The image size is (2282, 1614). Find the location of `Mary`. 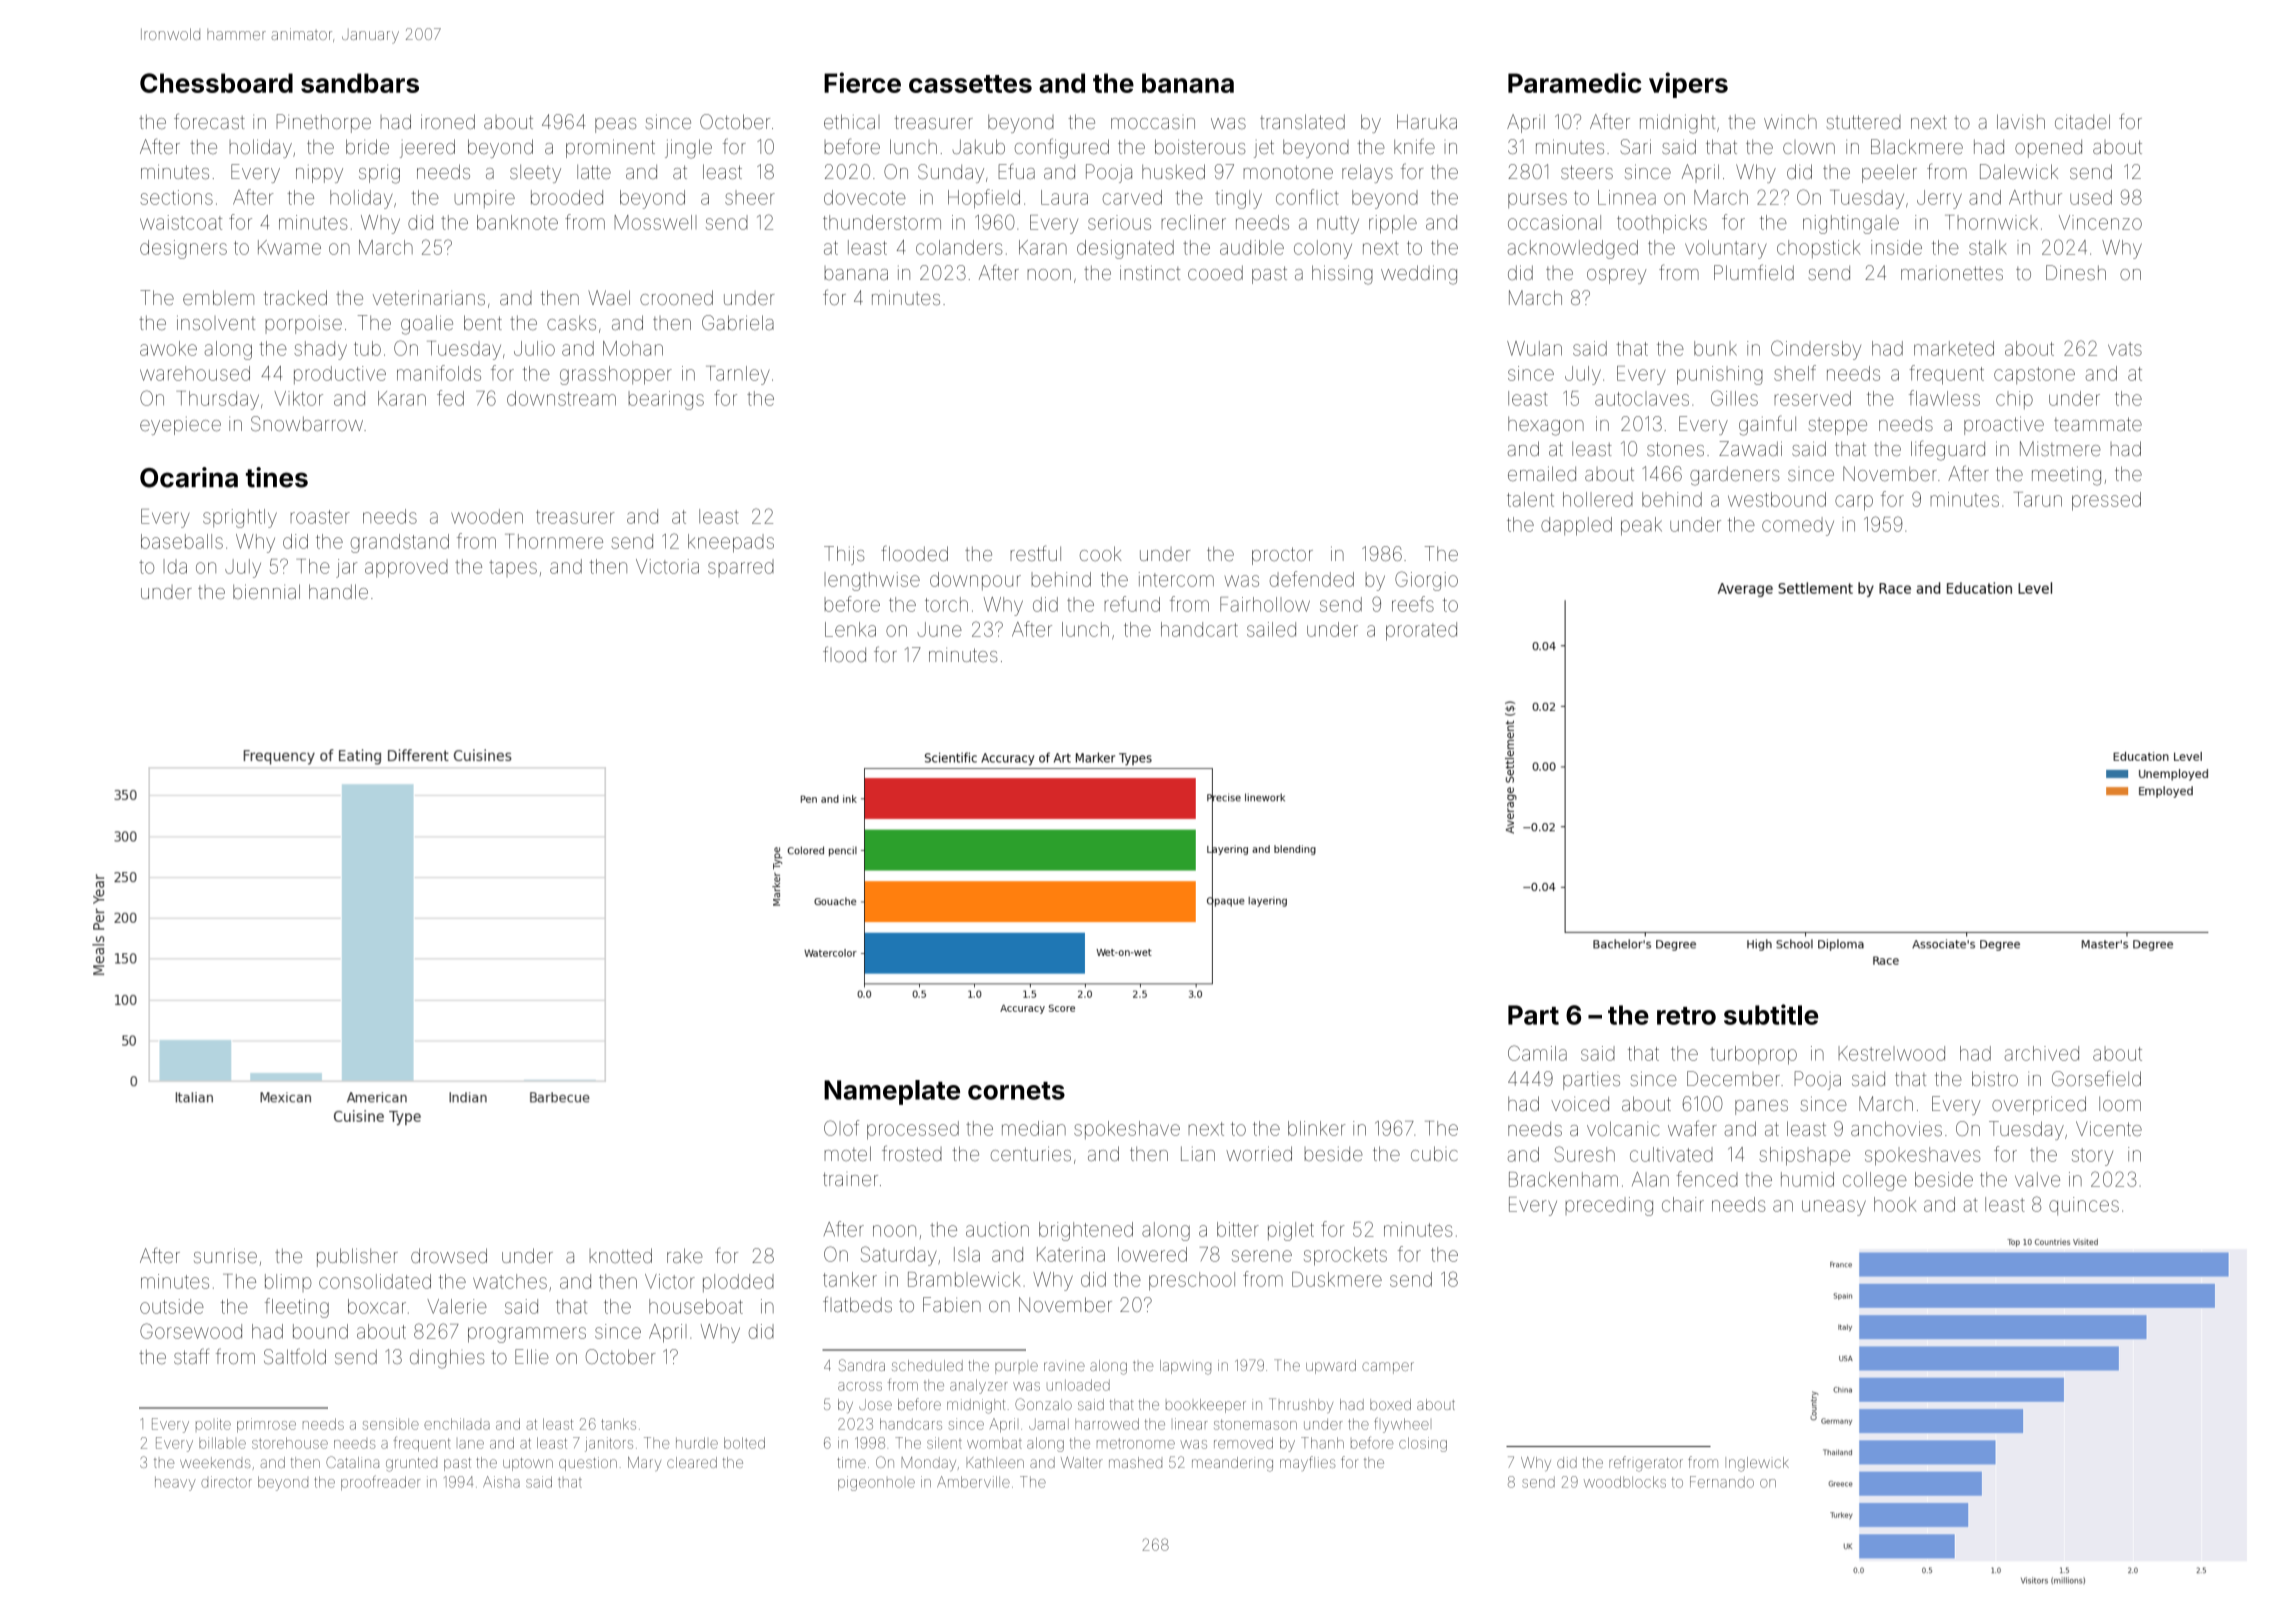

Mary is located at coordinates (644, 1464).
